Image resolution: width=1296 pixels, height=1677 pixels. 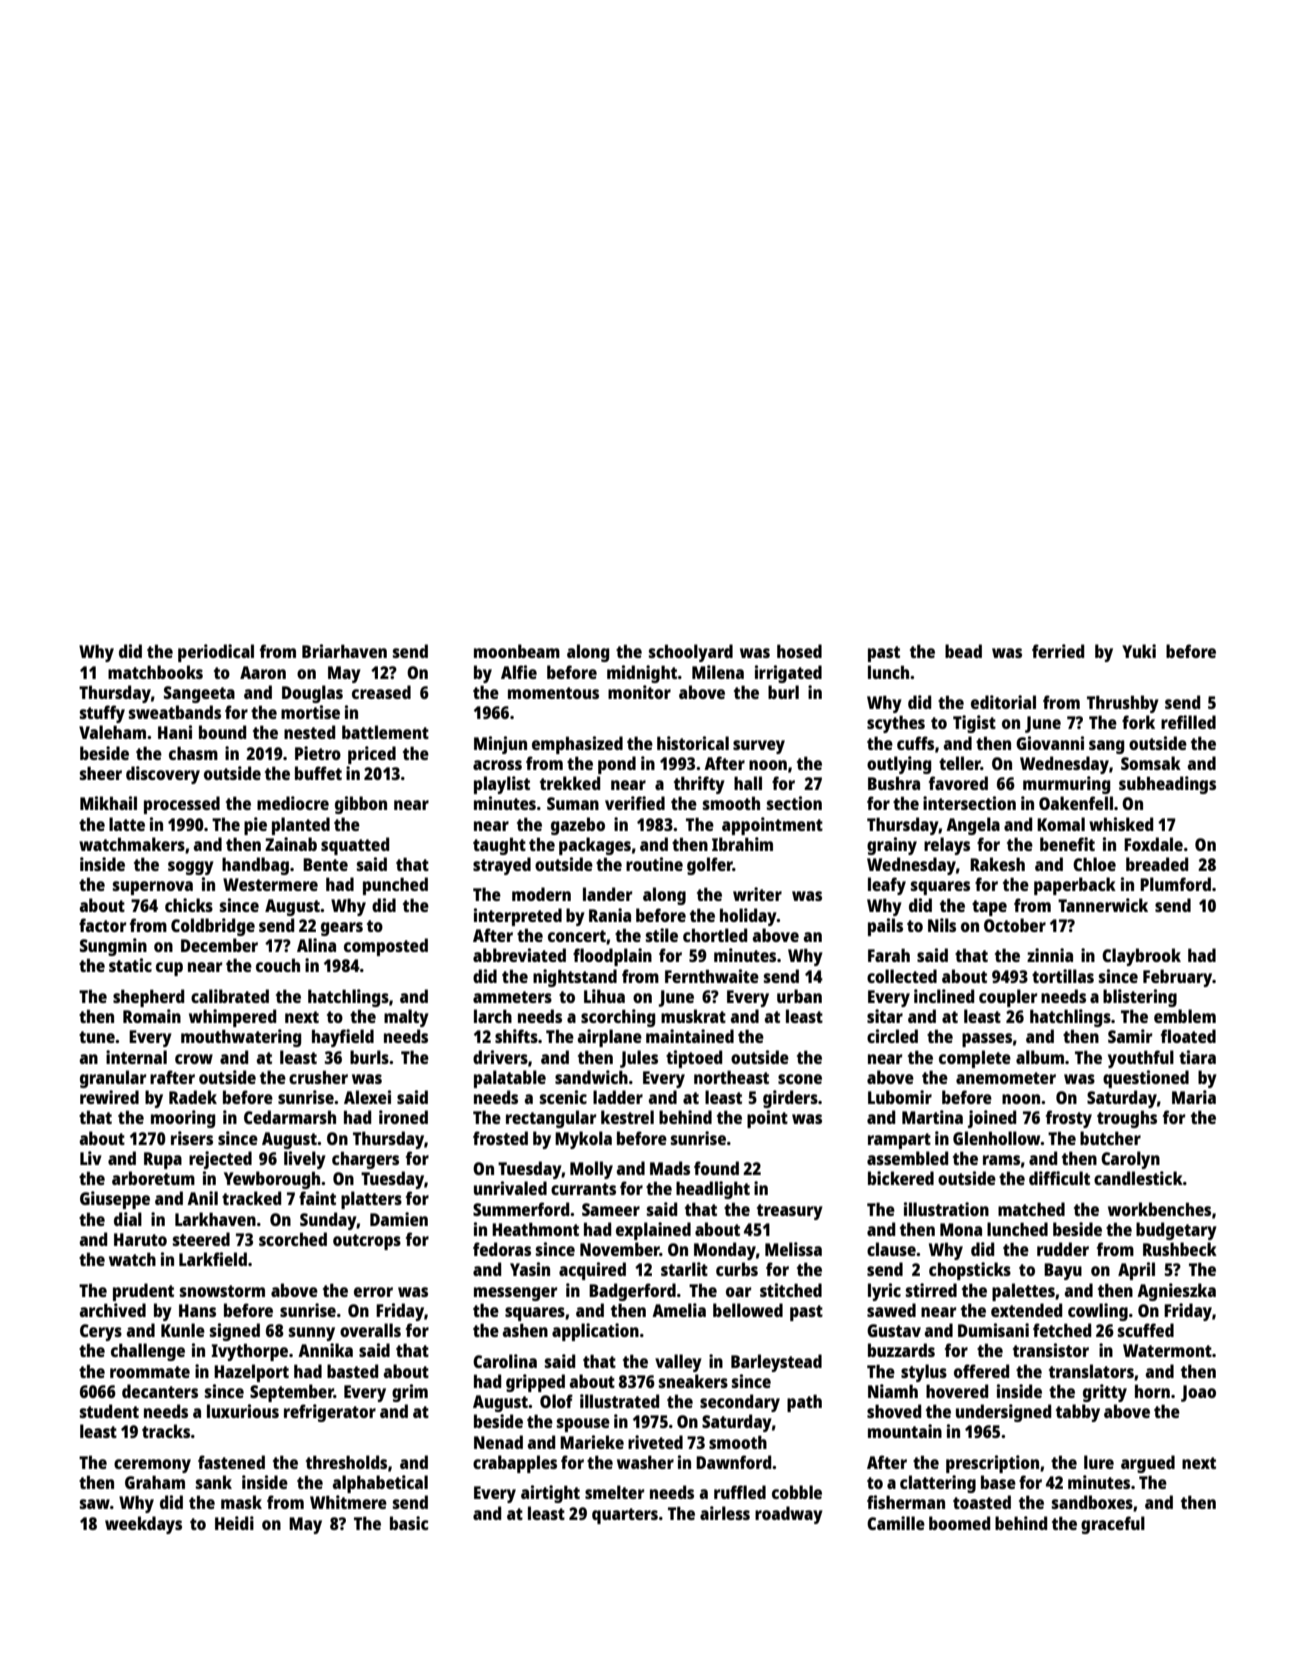 What do you see at coordinates (799, 651) in the document?
I see `hosed` at bounding box center [799, 651].
